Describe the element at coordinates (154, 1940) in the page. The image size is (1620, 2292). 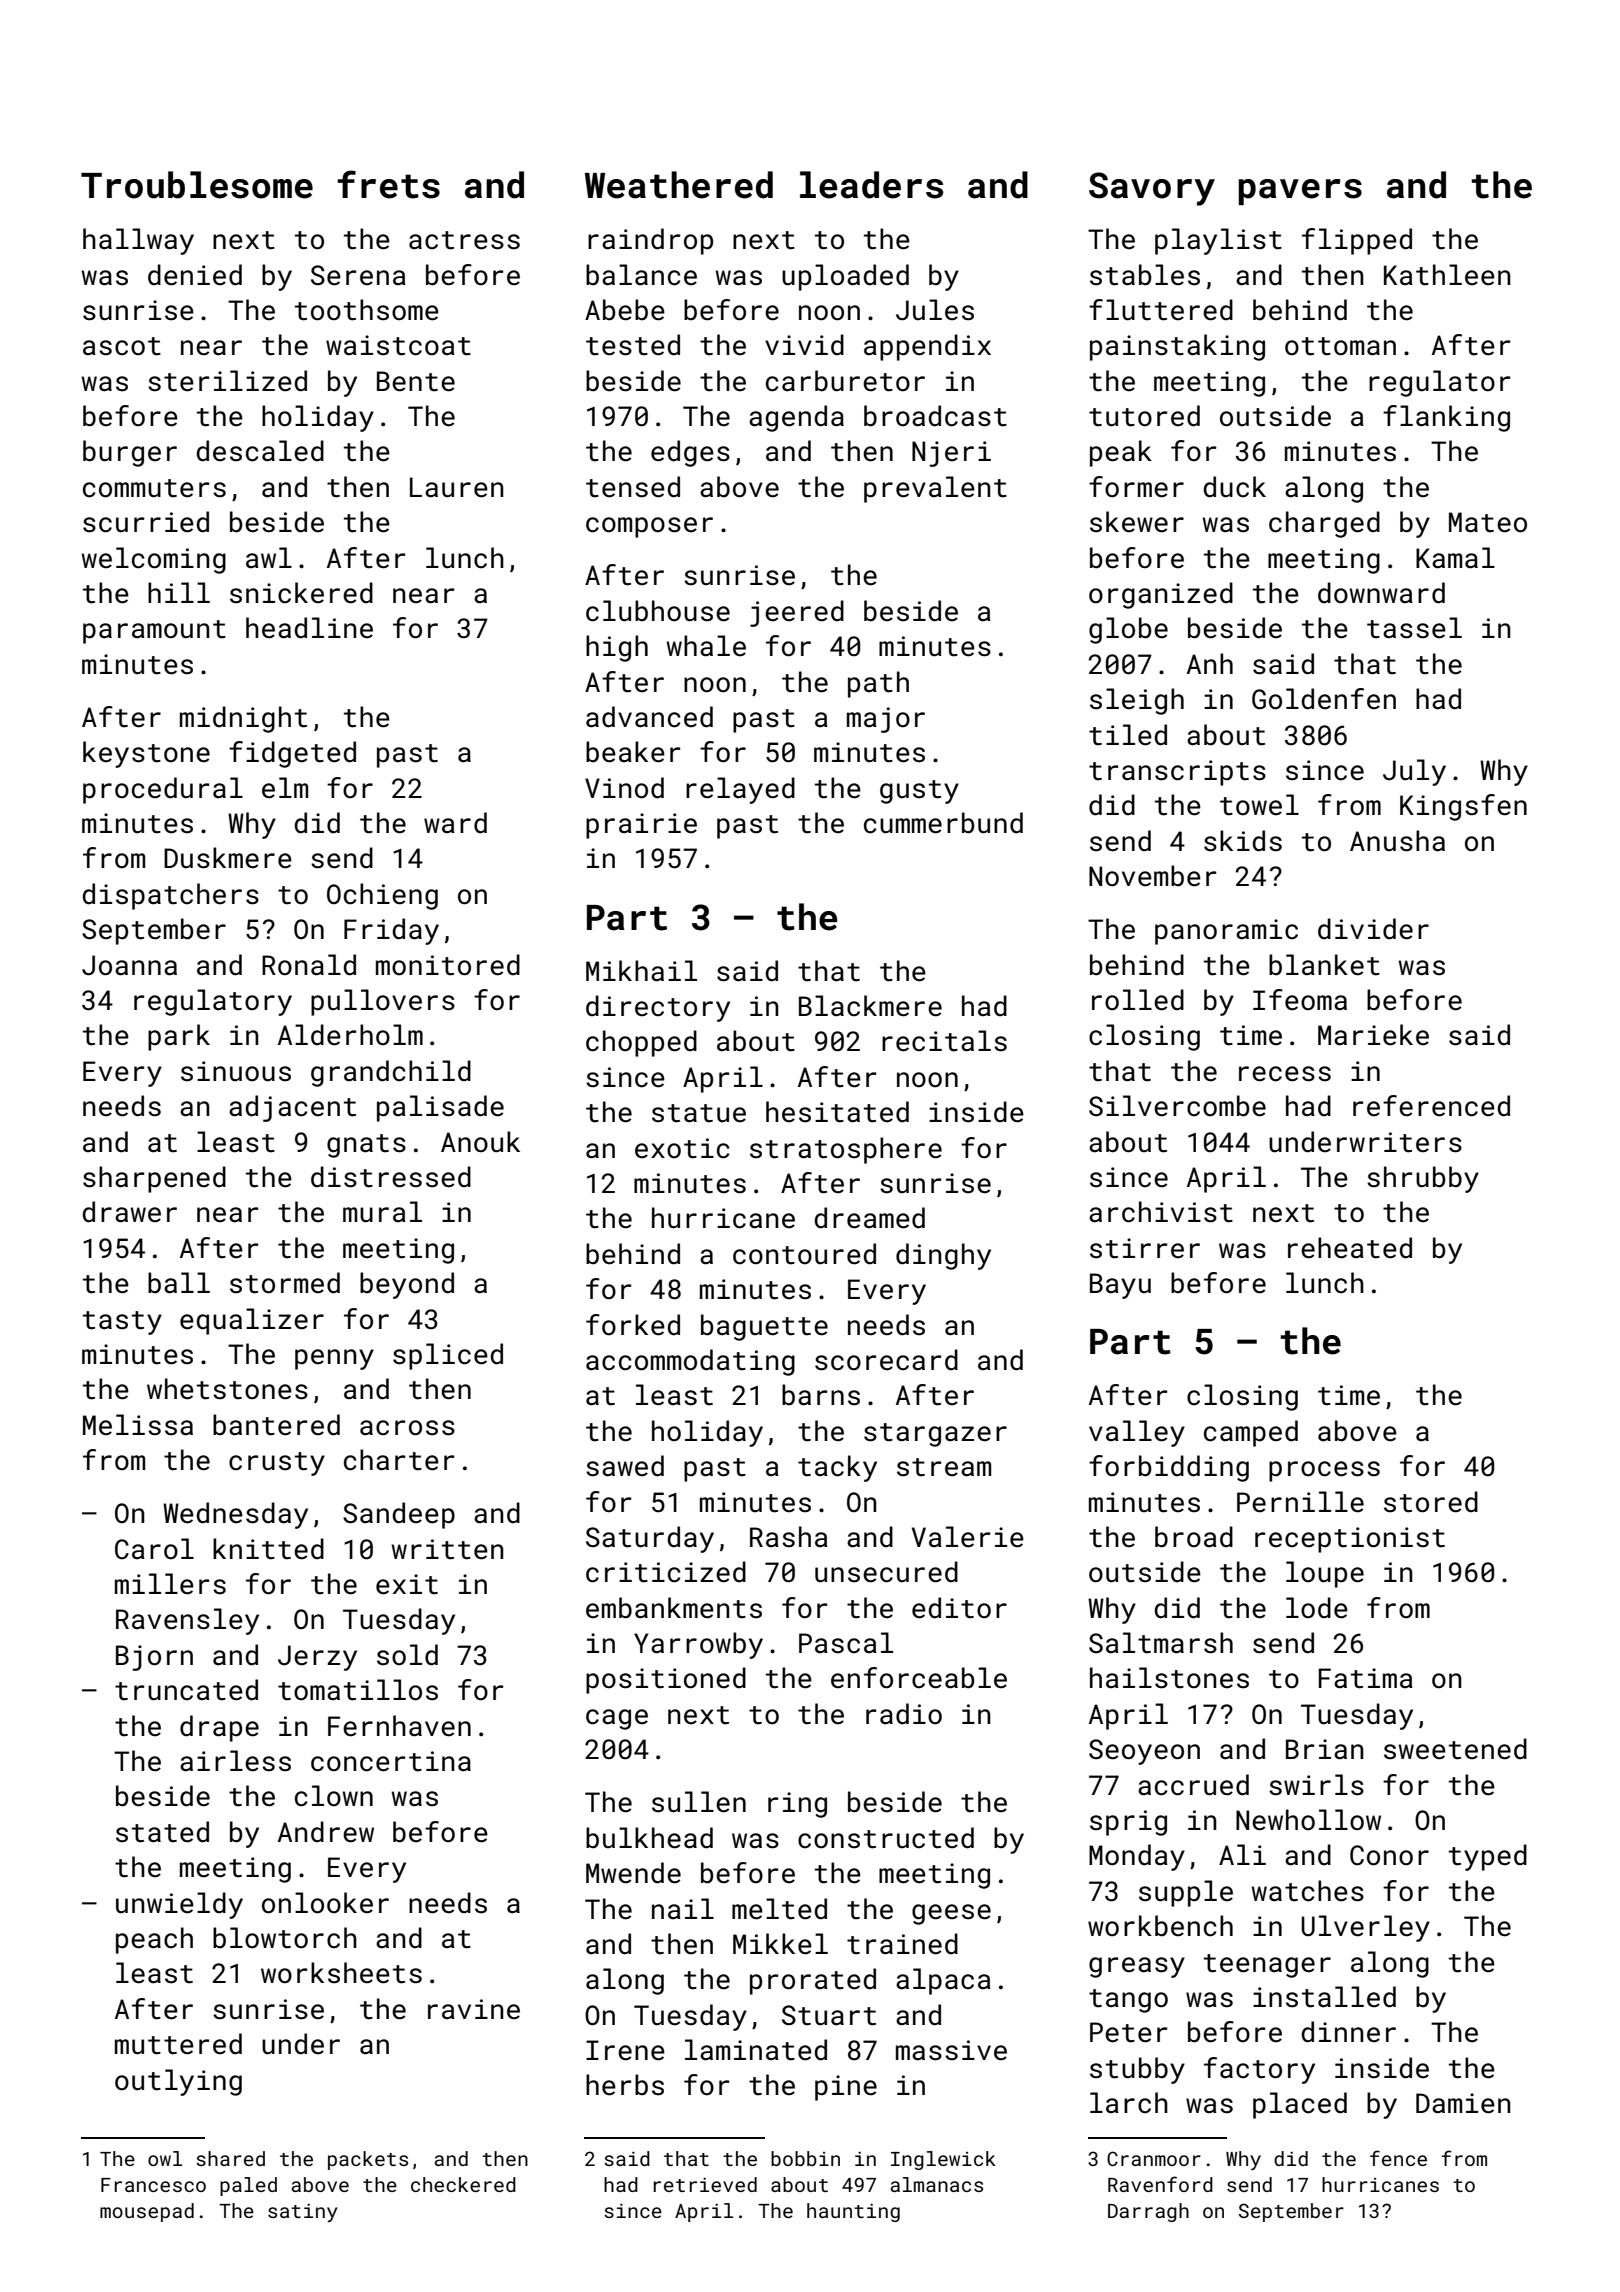
I see `peach` at that location.
